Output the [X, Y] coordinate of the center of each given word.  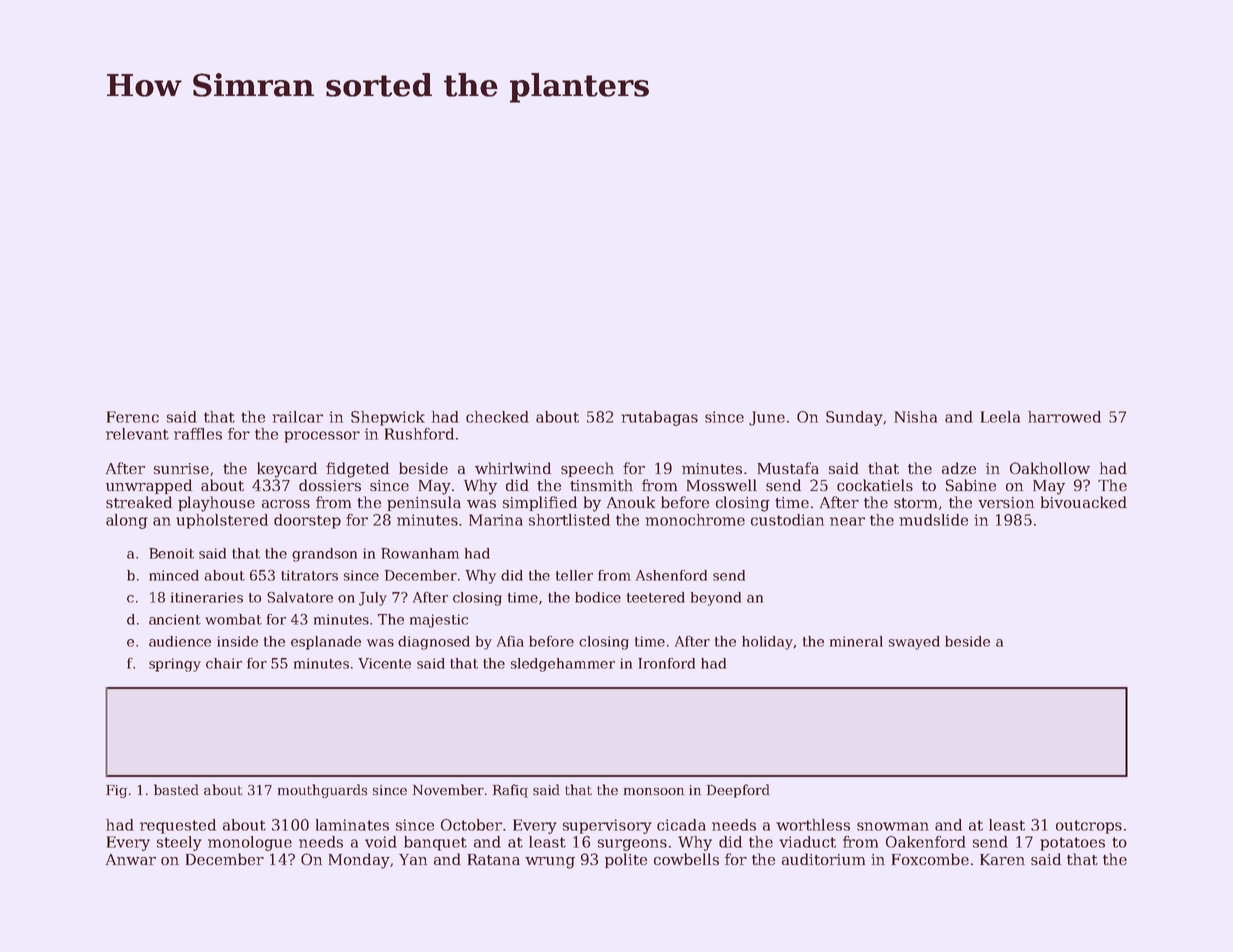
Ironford [666, 663]
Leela [1000, 417]
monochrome [695, 520]
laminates [352, 825]
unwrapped [149, 486]
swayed [914, 643]
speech [587, 469]
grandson [324, 555]
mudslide [933, 520]
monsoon [654, 791]
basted [176, 789]
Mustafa [788, 468]
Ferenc [133, 417]
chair [224, 663]
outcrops [1089, 827]
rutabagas [659, 418]
